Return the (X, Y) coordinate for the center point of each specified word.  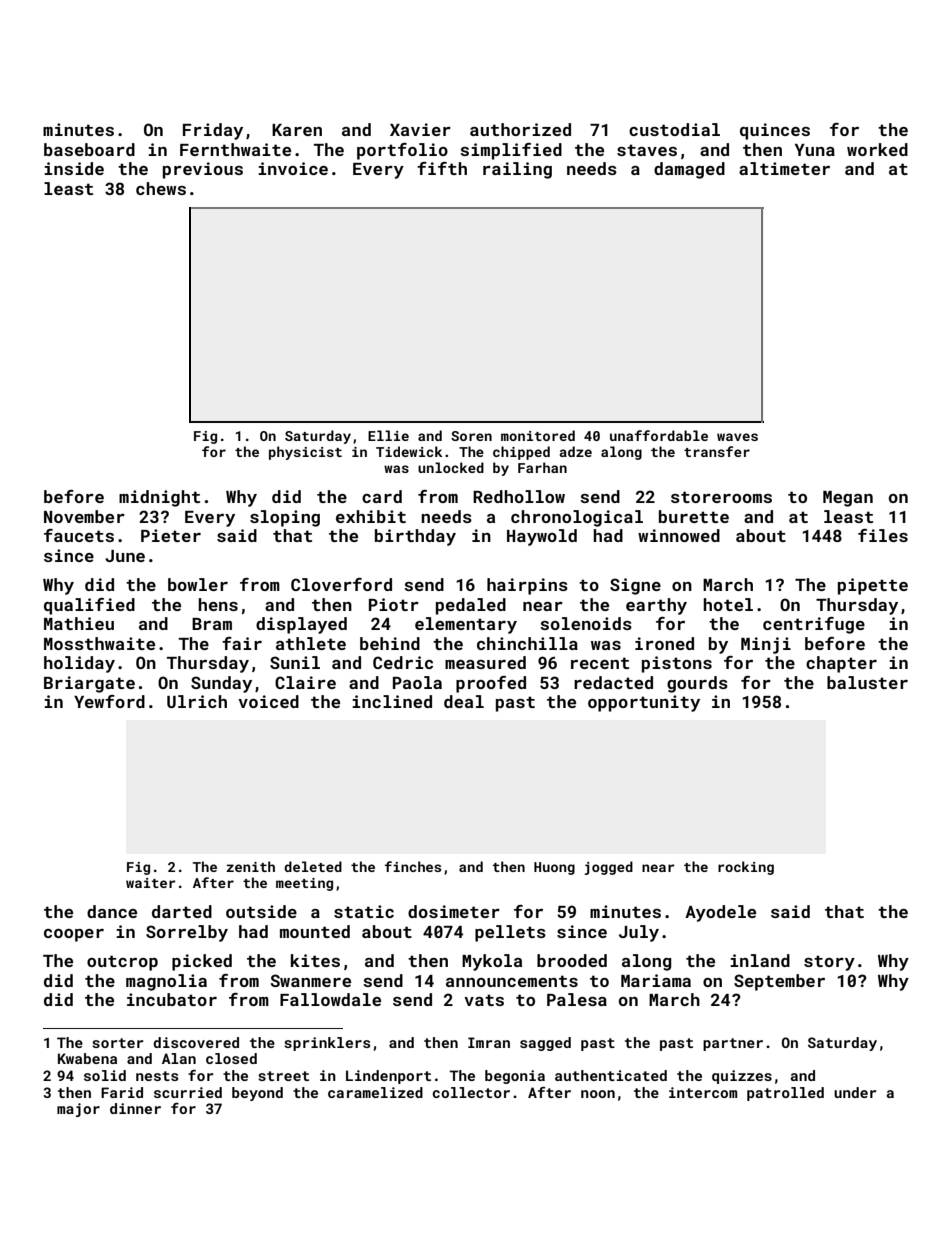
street (283, 1076)
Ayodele (720, 913)
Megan (848, 499)
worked (877, 149)
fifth (442, 168)
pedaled (471, 606)
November (84, 516)
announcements (512, 981)
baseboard (89, 149)
